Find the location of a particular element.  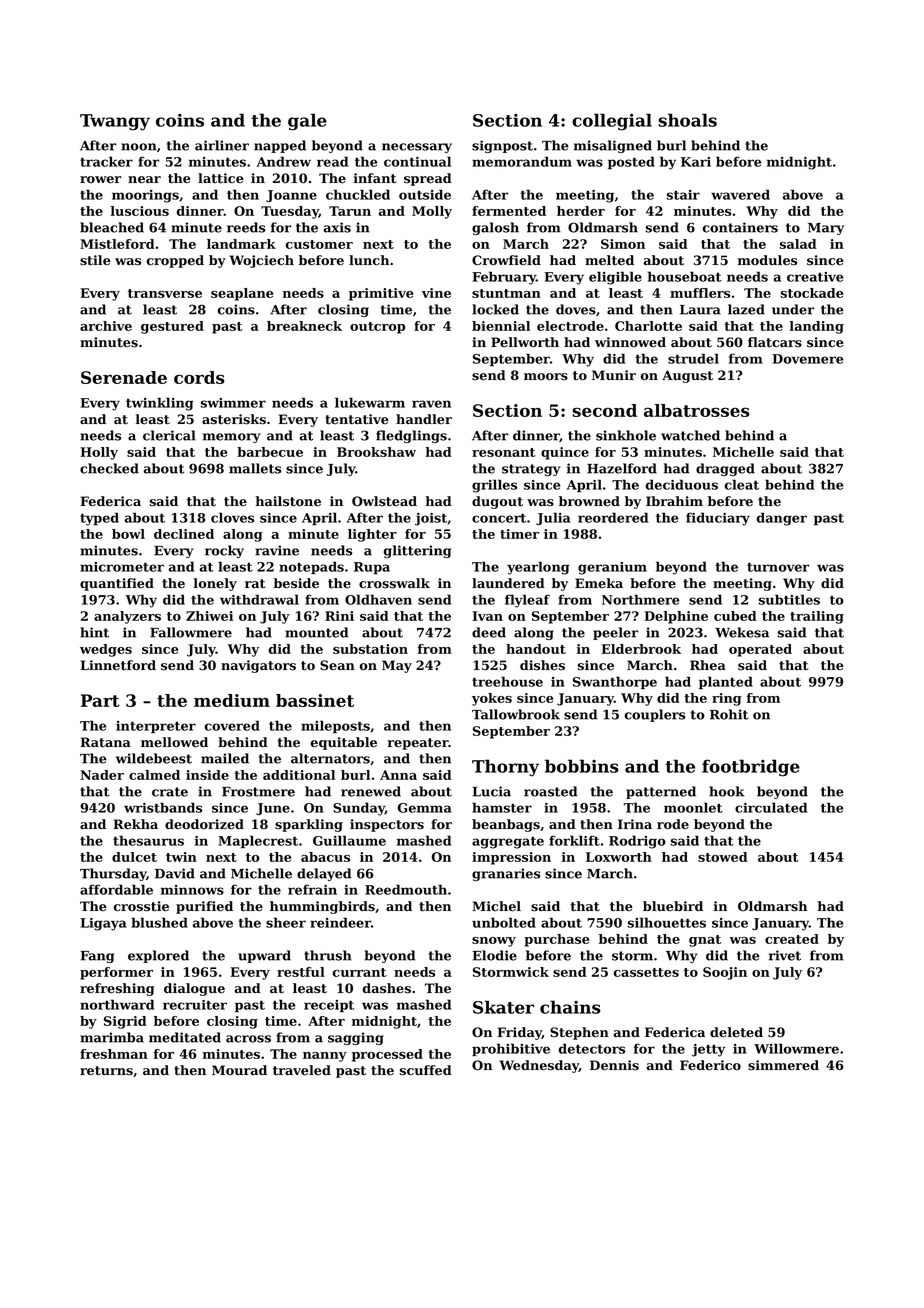

returns is located at coordinates (106, 1071).
